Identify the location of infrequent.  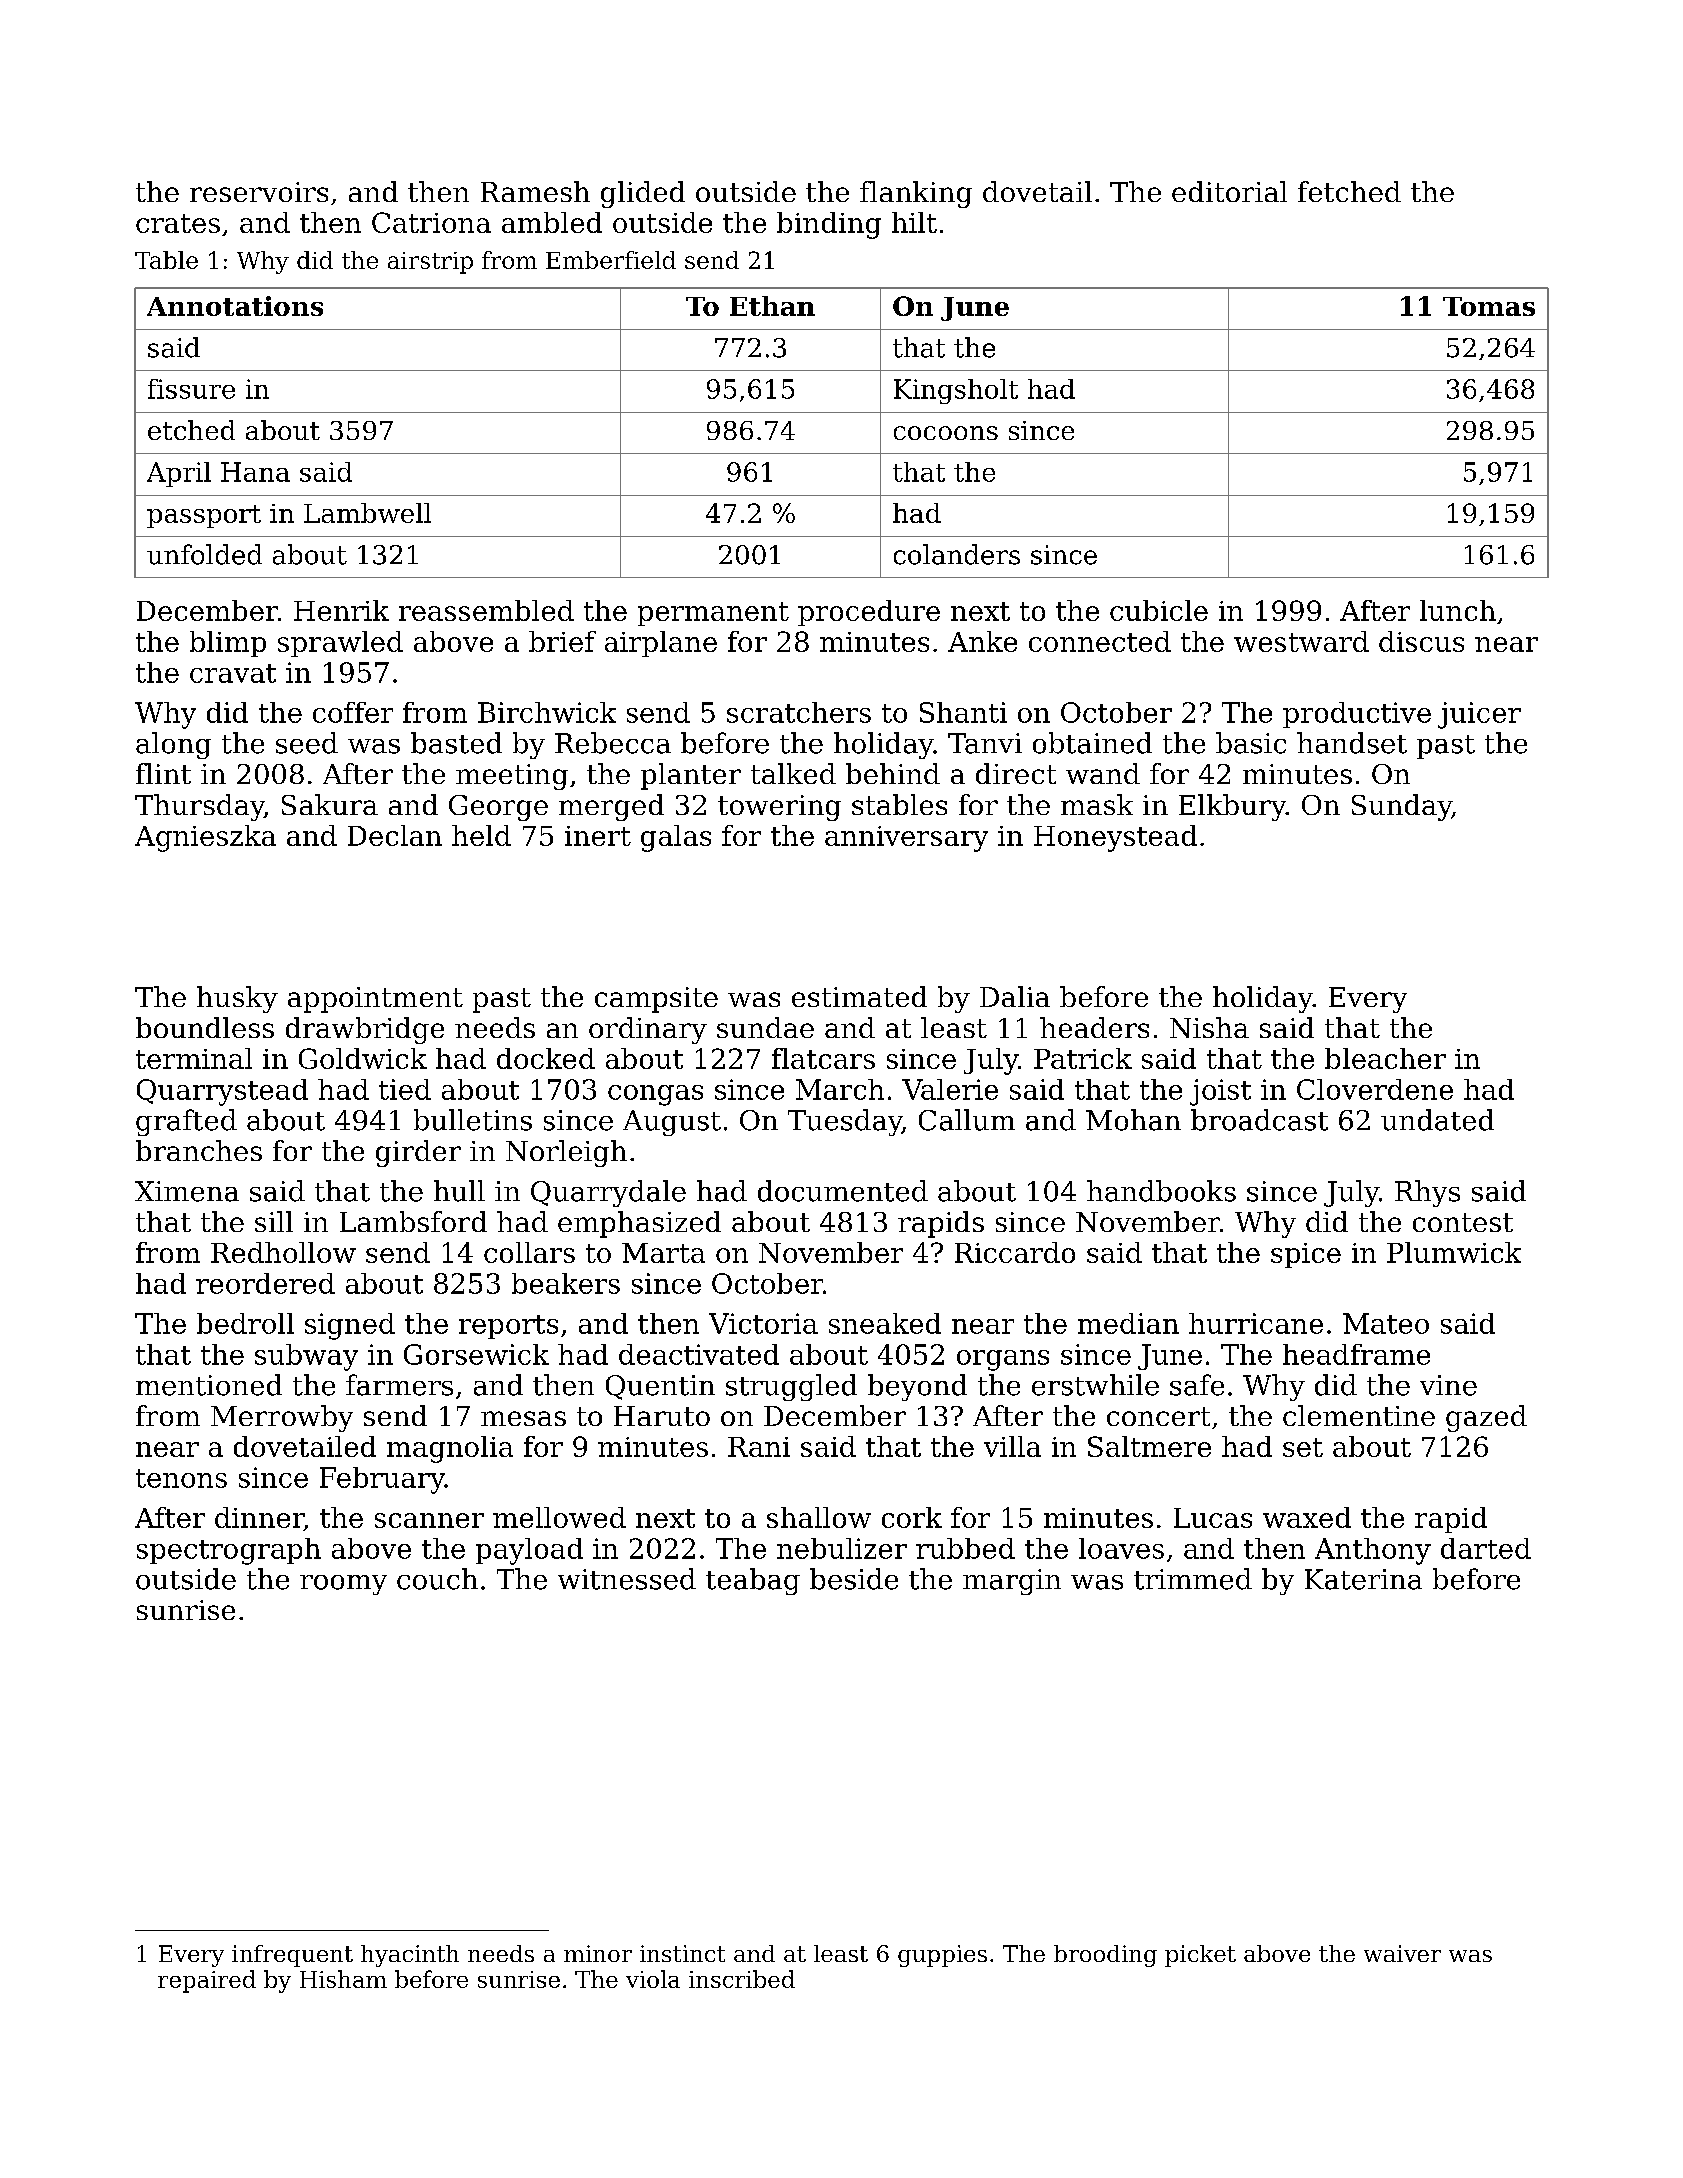
(292, 1956).
